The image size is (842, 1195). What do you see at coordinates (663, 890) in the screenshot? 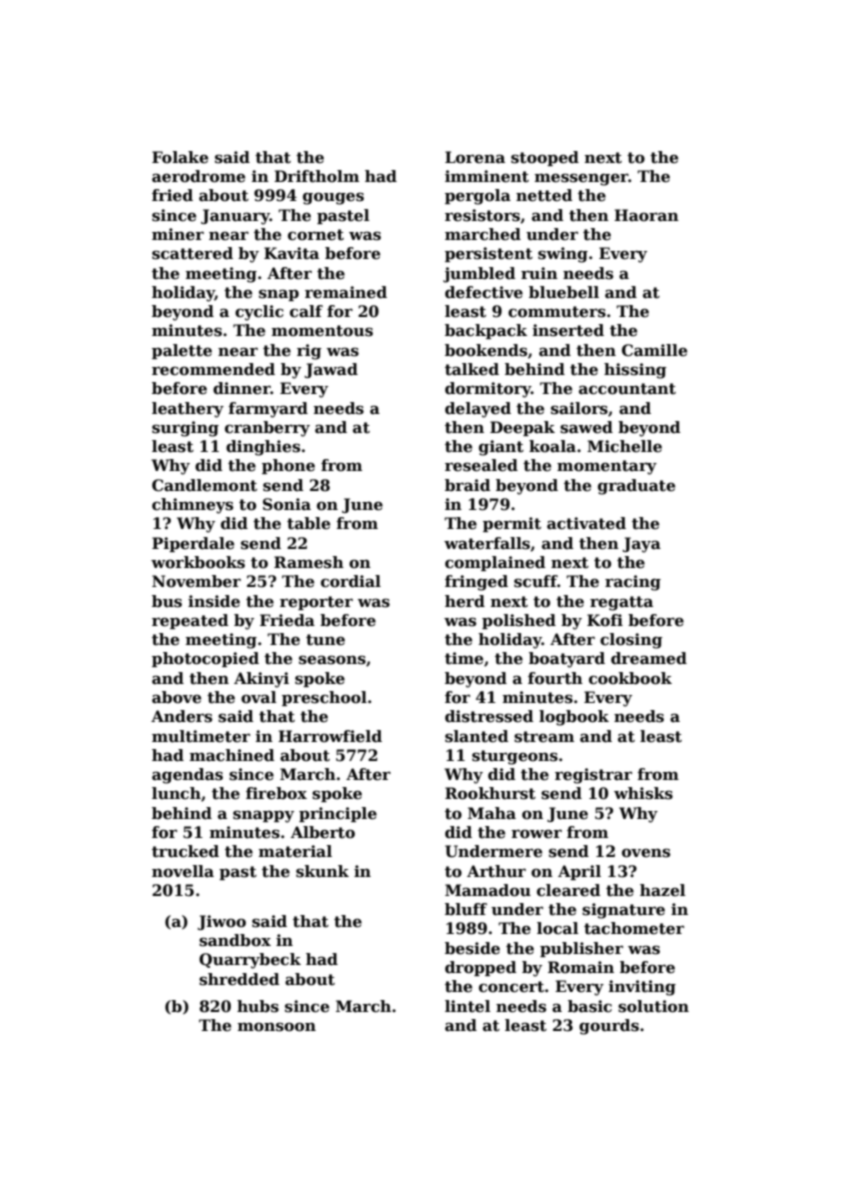
I see `hazel` at bounding box center [663, 890].
